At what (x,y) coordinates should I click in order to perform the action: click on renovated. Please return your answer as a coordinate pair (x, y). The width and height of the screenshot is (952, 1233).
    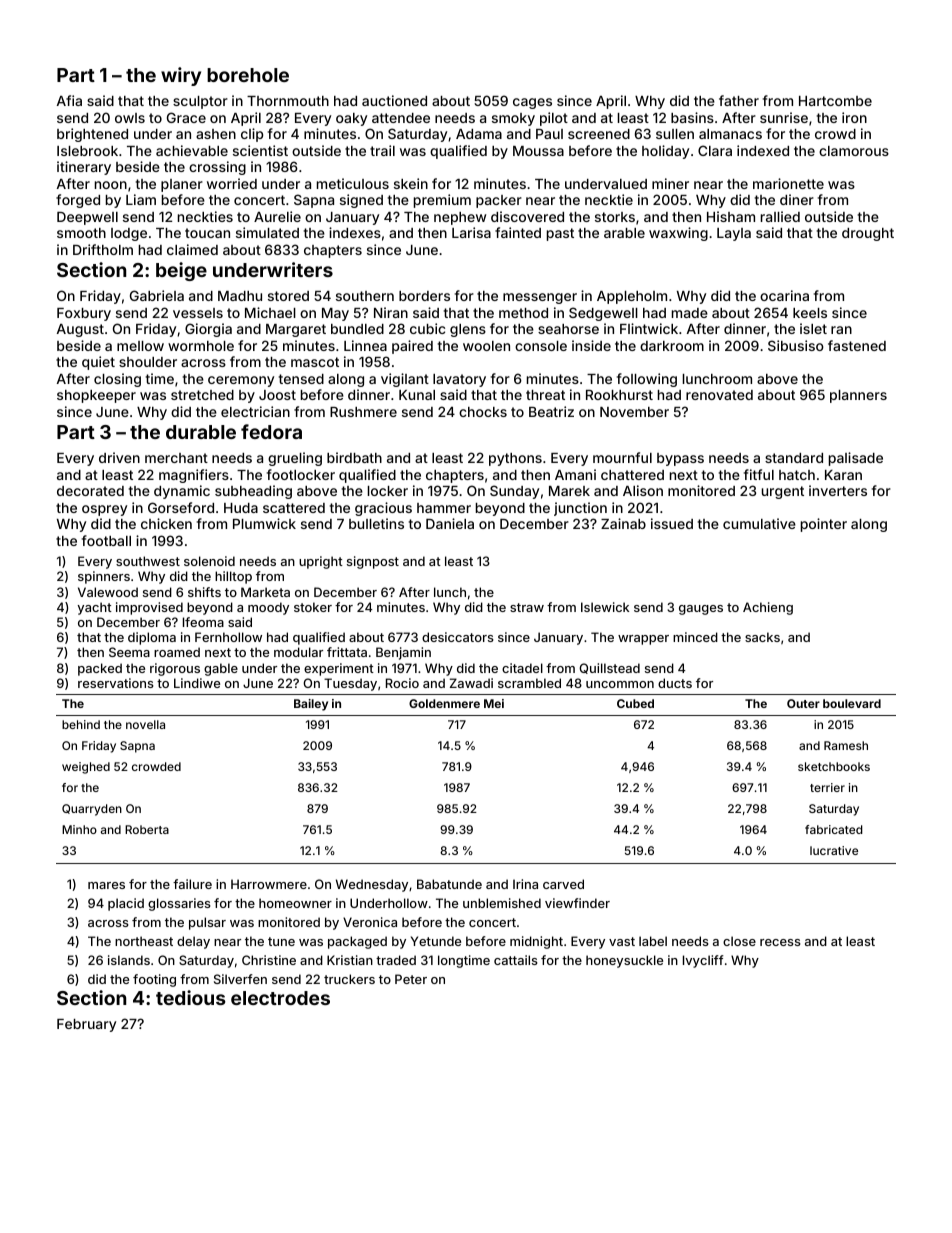
    Looking at the image, I should click on (719, 395).
